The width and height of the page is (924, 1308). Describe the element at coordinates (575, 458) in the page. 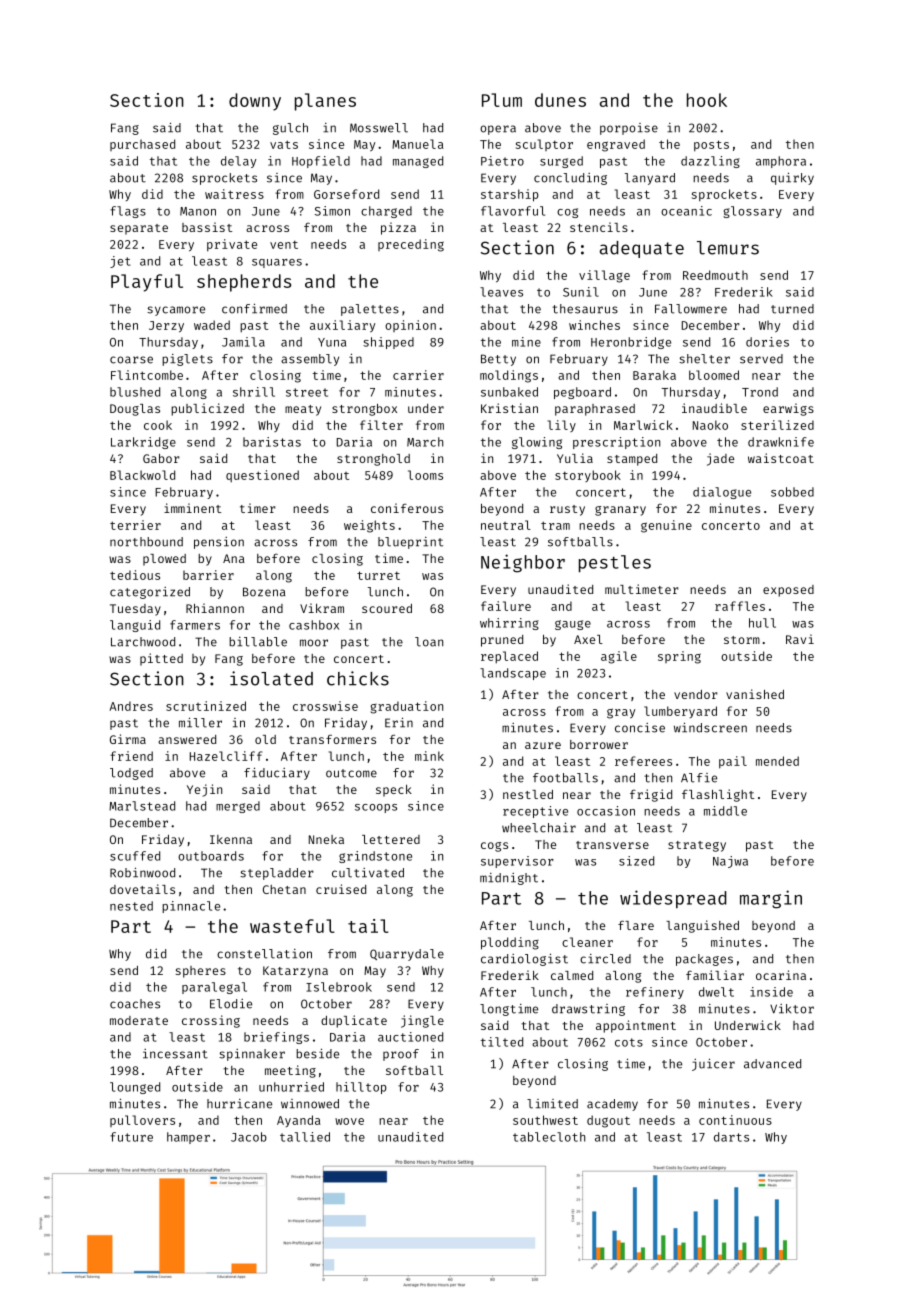

I see `Yulia` at that location.
